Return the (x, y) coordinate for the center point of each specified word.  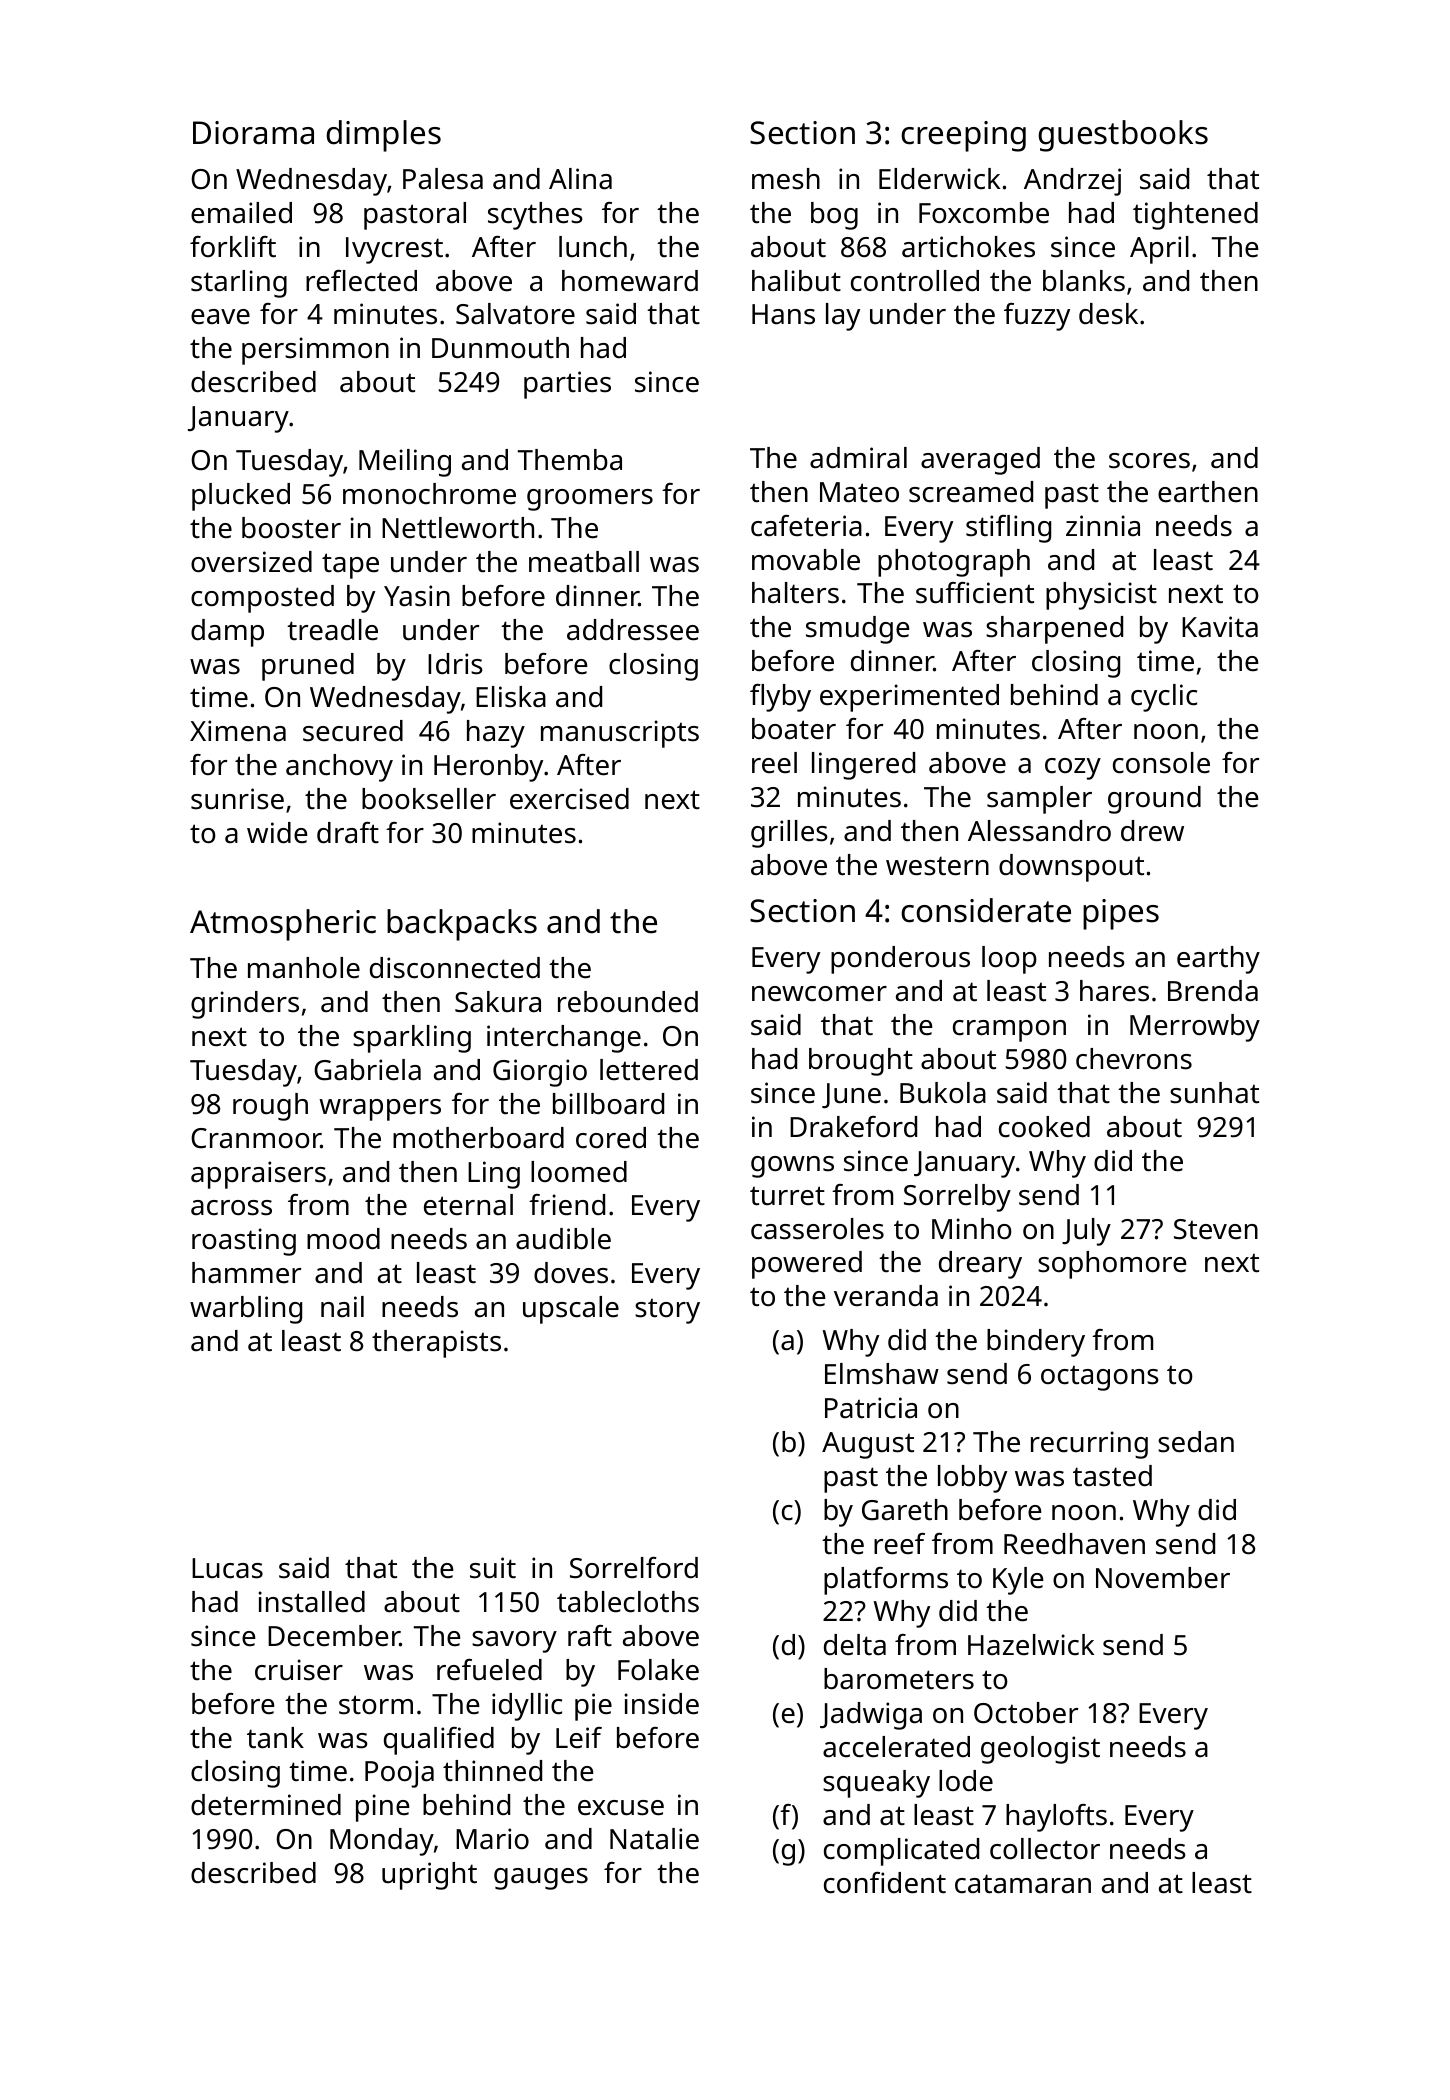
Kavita (1220, 627)
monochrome (429, 494)
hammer (246, 1273)
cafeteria (806, 526)
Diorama (253, 133)
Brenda (1213, 991)
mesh (786, 179)
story (667, 1311)
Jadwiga (871, 1716)
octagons (1100, 1378)
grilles (789, 834)
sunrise (237, 799)
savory (514, 1642)
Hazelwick (1031, 1645)
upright (429, 1876)
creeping (963, 136)
